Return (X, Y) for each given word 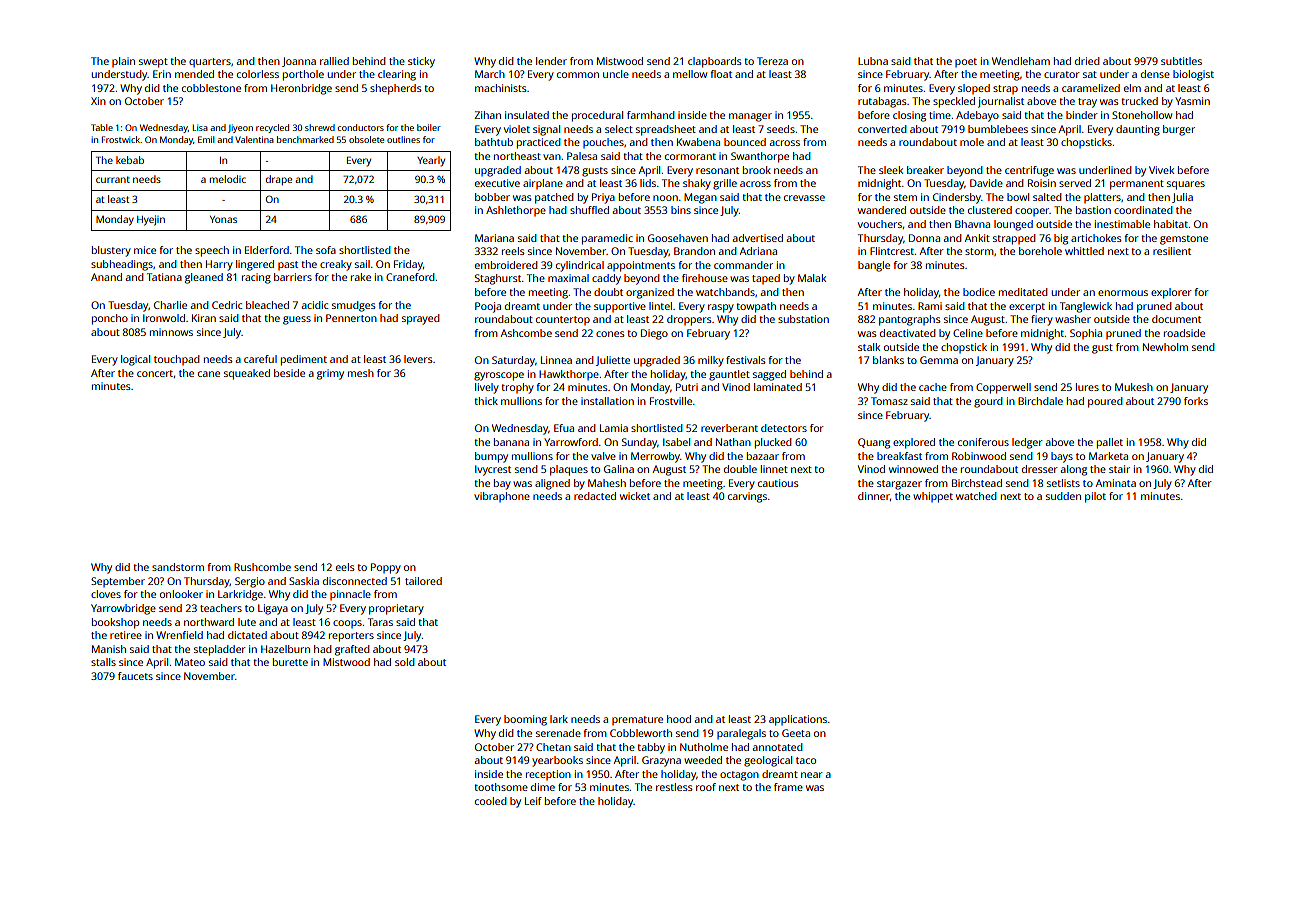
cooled (491, 801)
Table (102, 127)
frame (788, 787)
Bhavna (972, 224)
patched (554, 198)
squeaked (247, 374)
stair (1119, 469)
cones (610, 334)
